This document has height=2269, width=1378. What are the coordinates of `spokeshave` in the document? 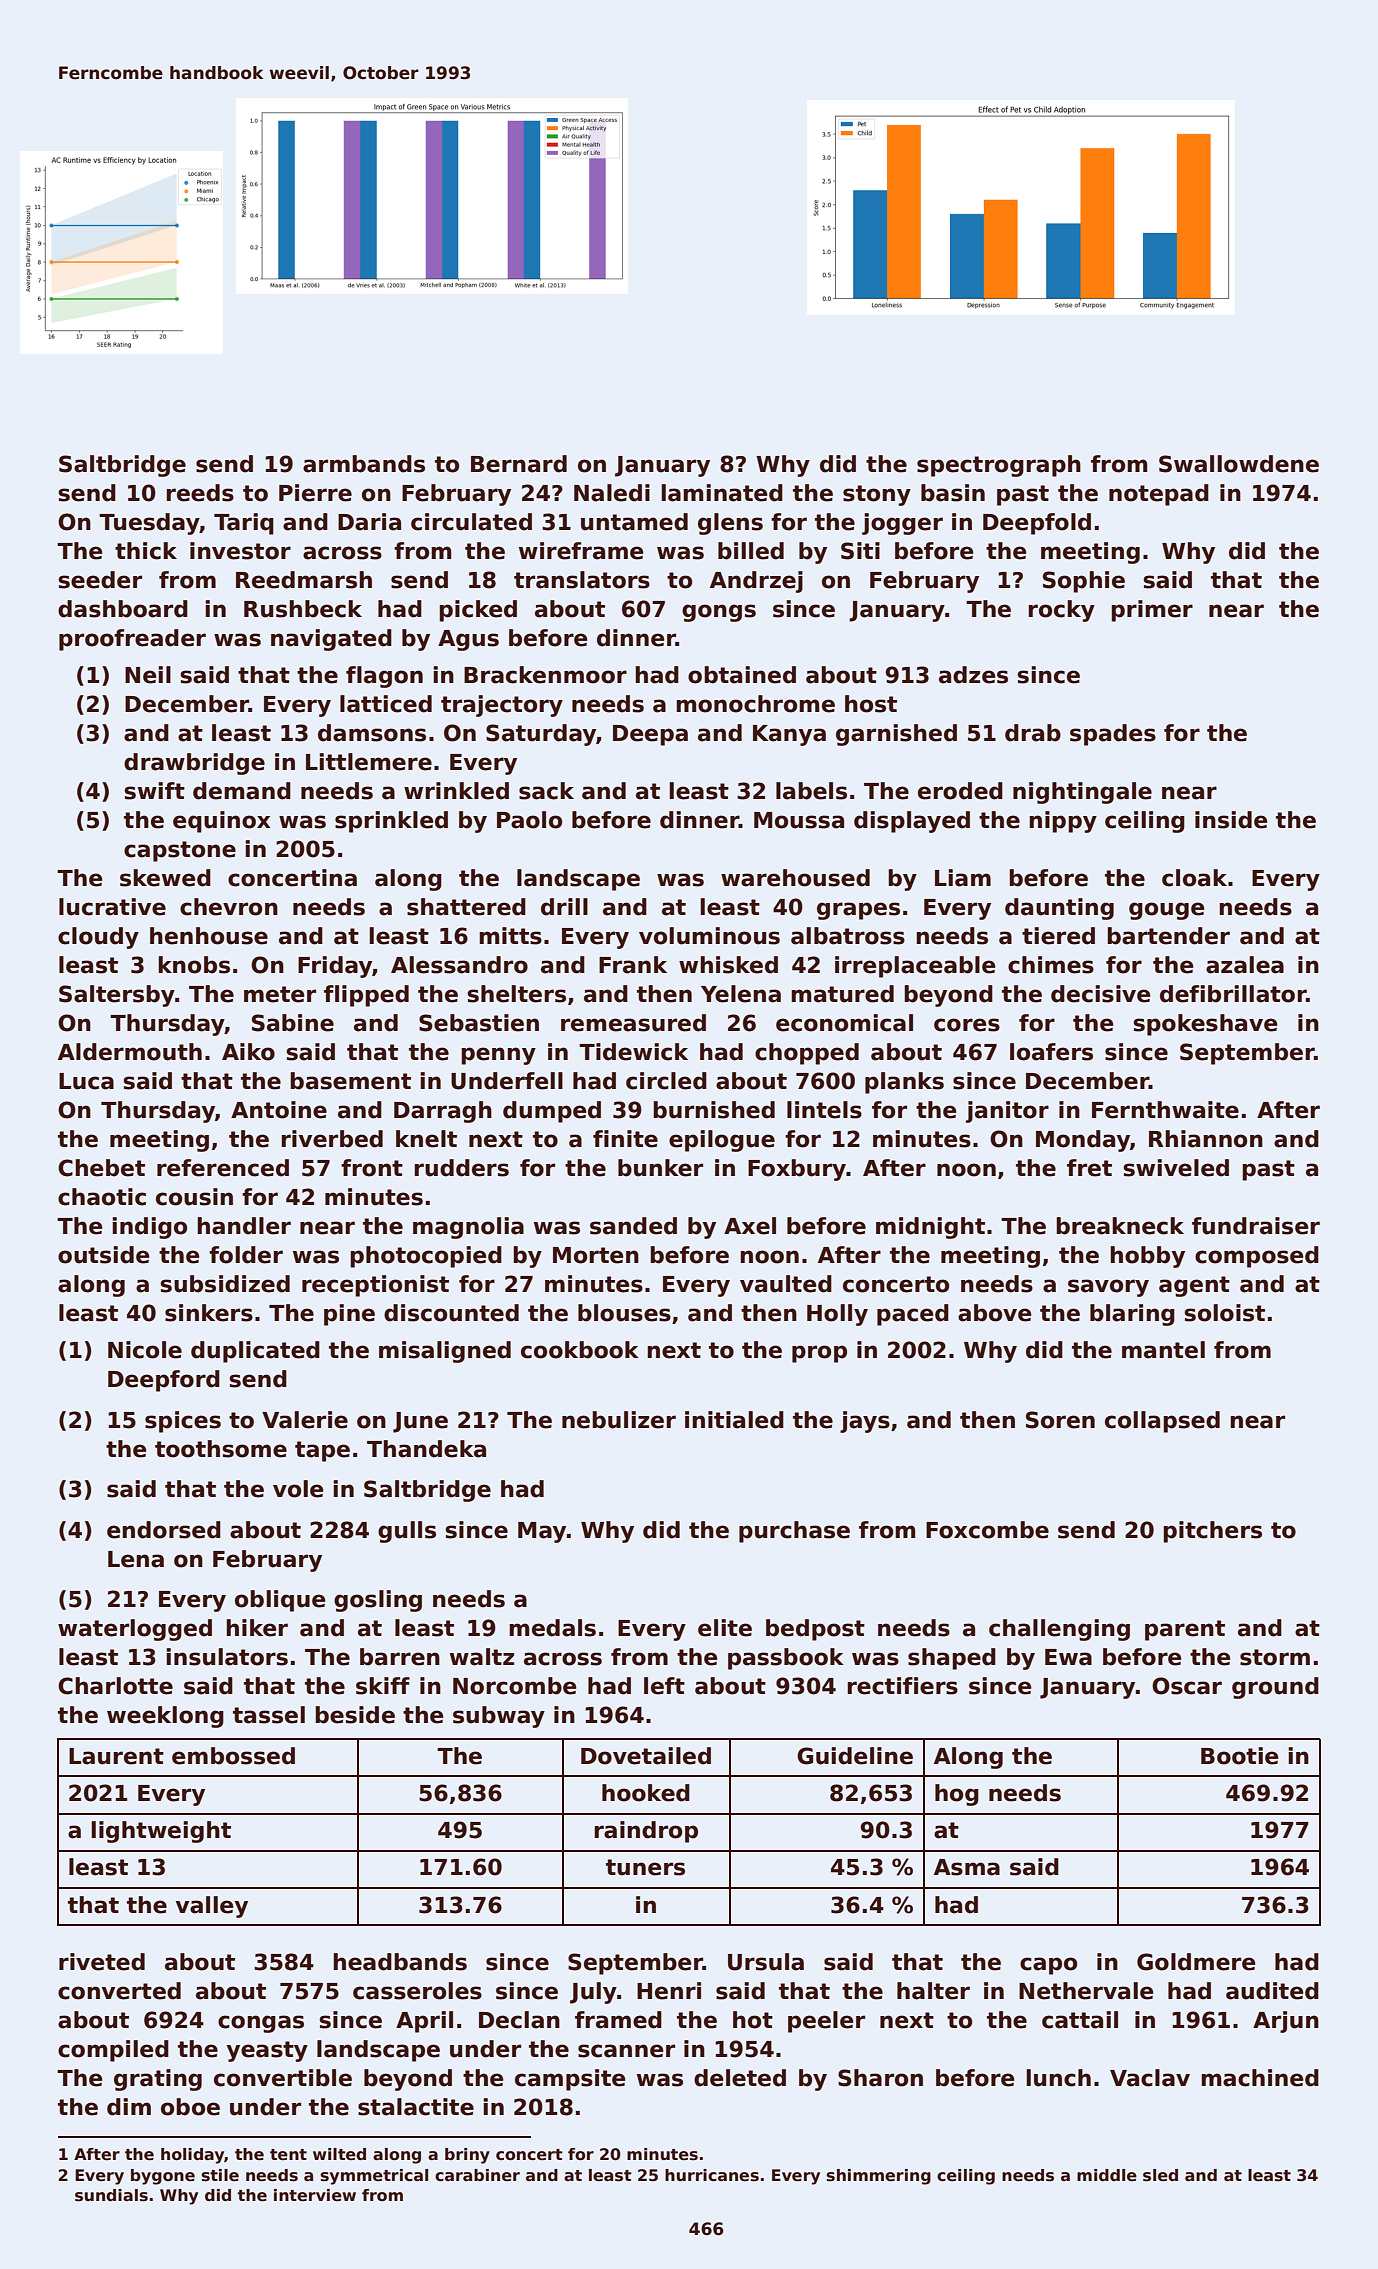 It's located at (1205, 1025).
